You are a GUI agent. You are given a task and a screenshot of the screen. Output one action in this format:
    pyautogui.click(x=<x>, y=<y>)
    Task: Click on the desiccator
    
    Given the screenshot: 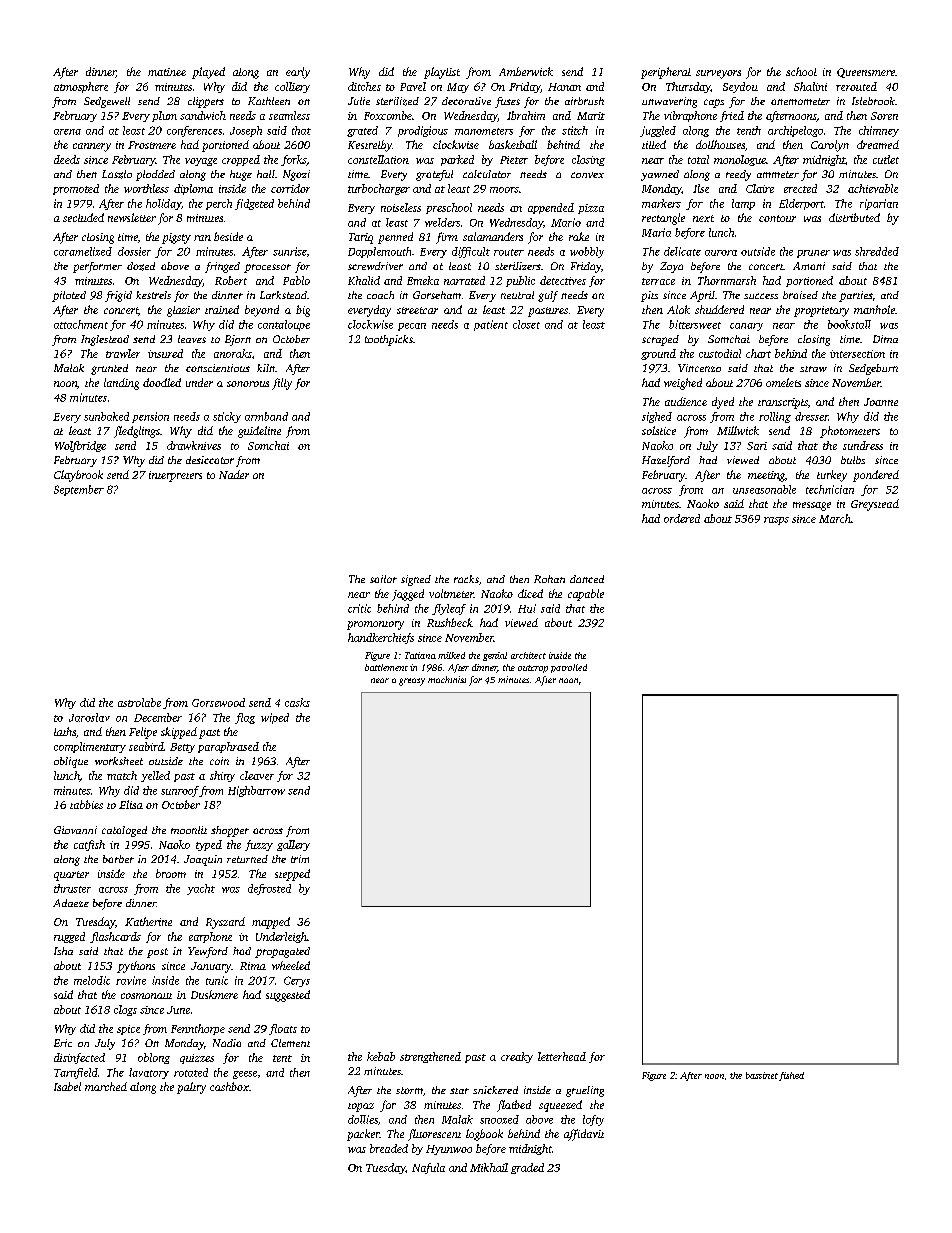 What is the action you would take?
    pyautogui.click(x=210, y=460)
